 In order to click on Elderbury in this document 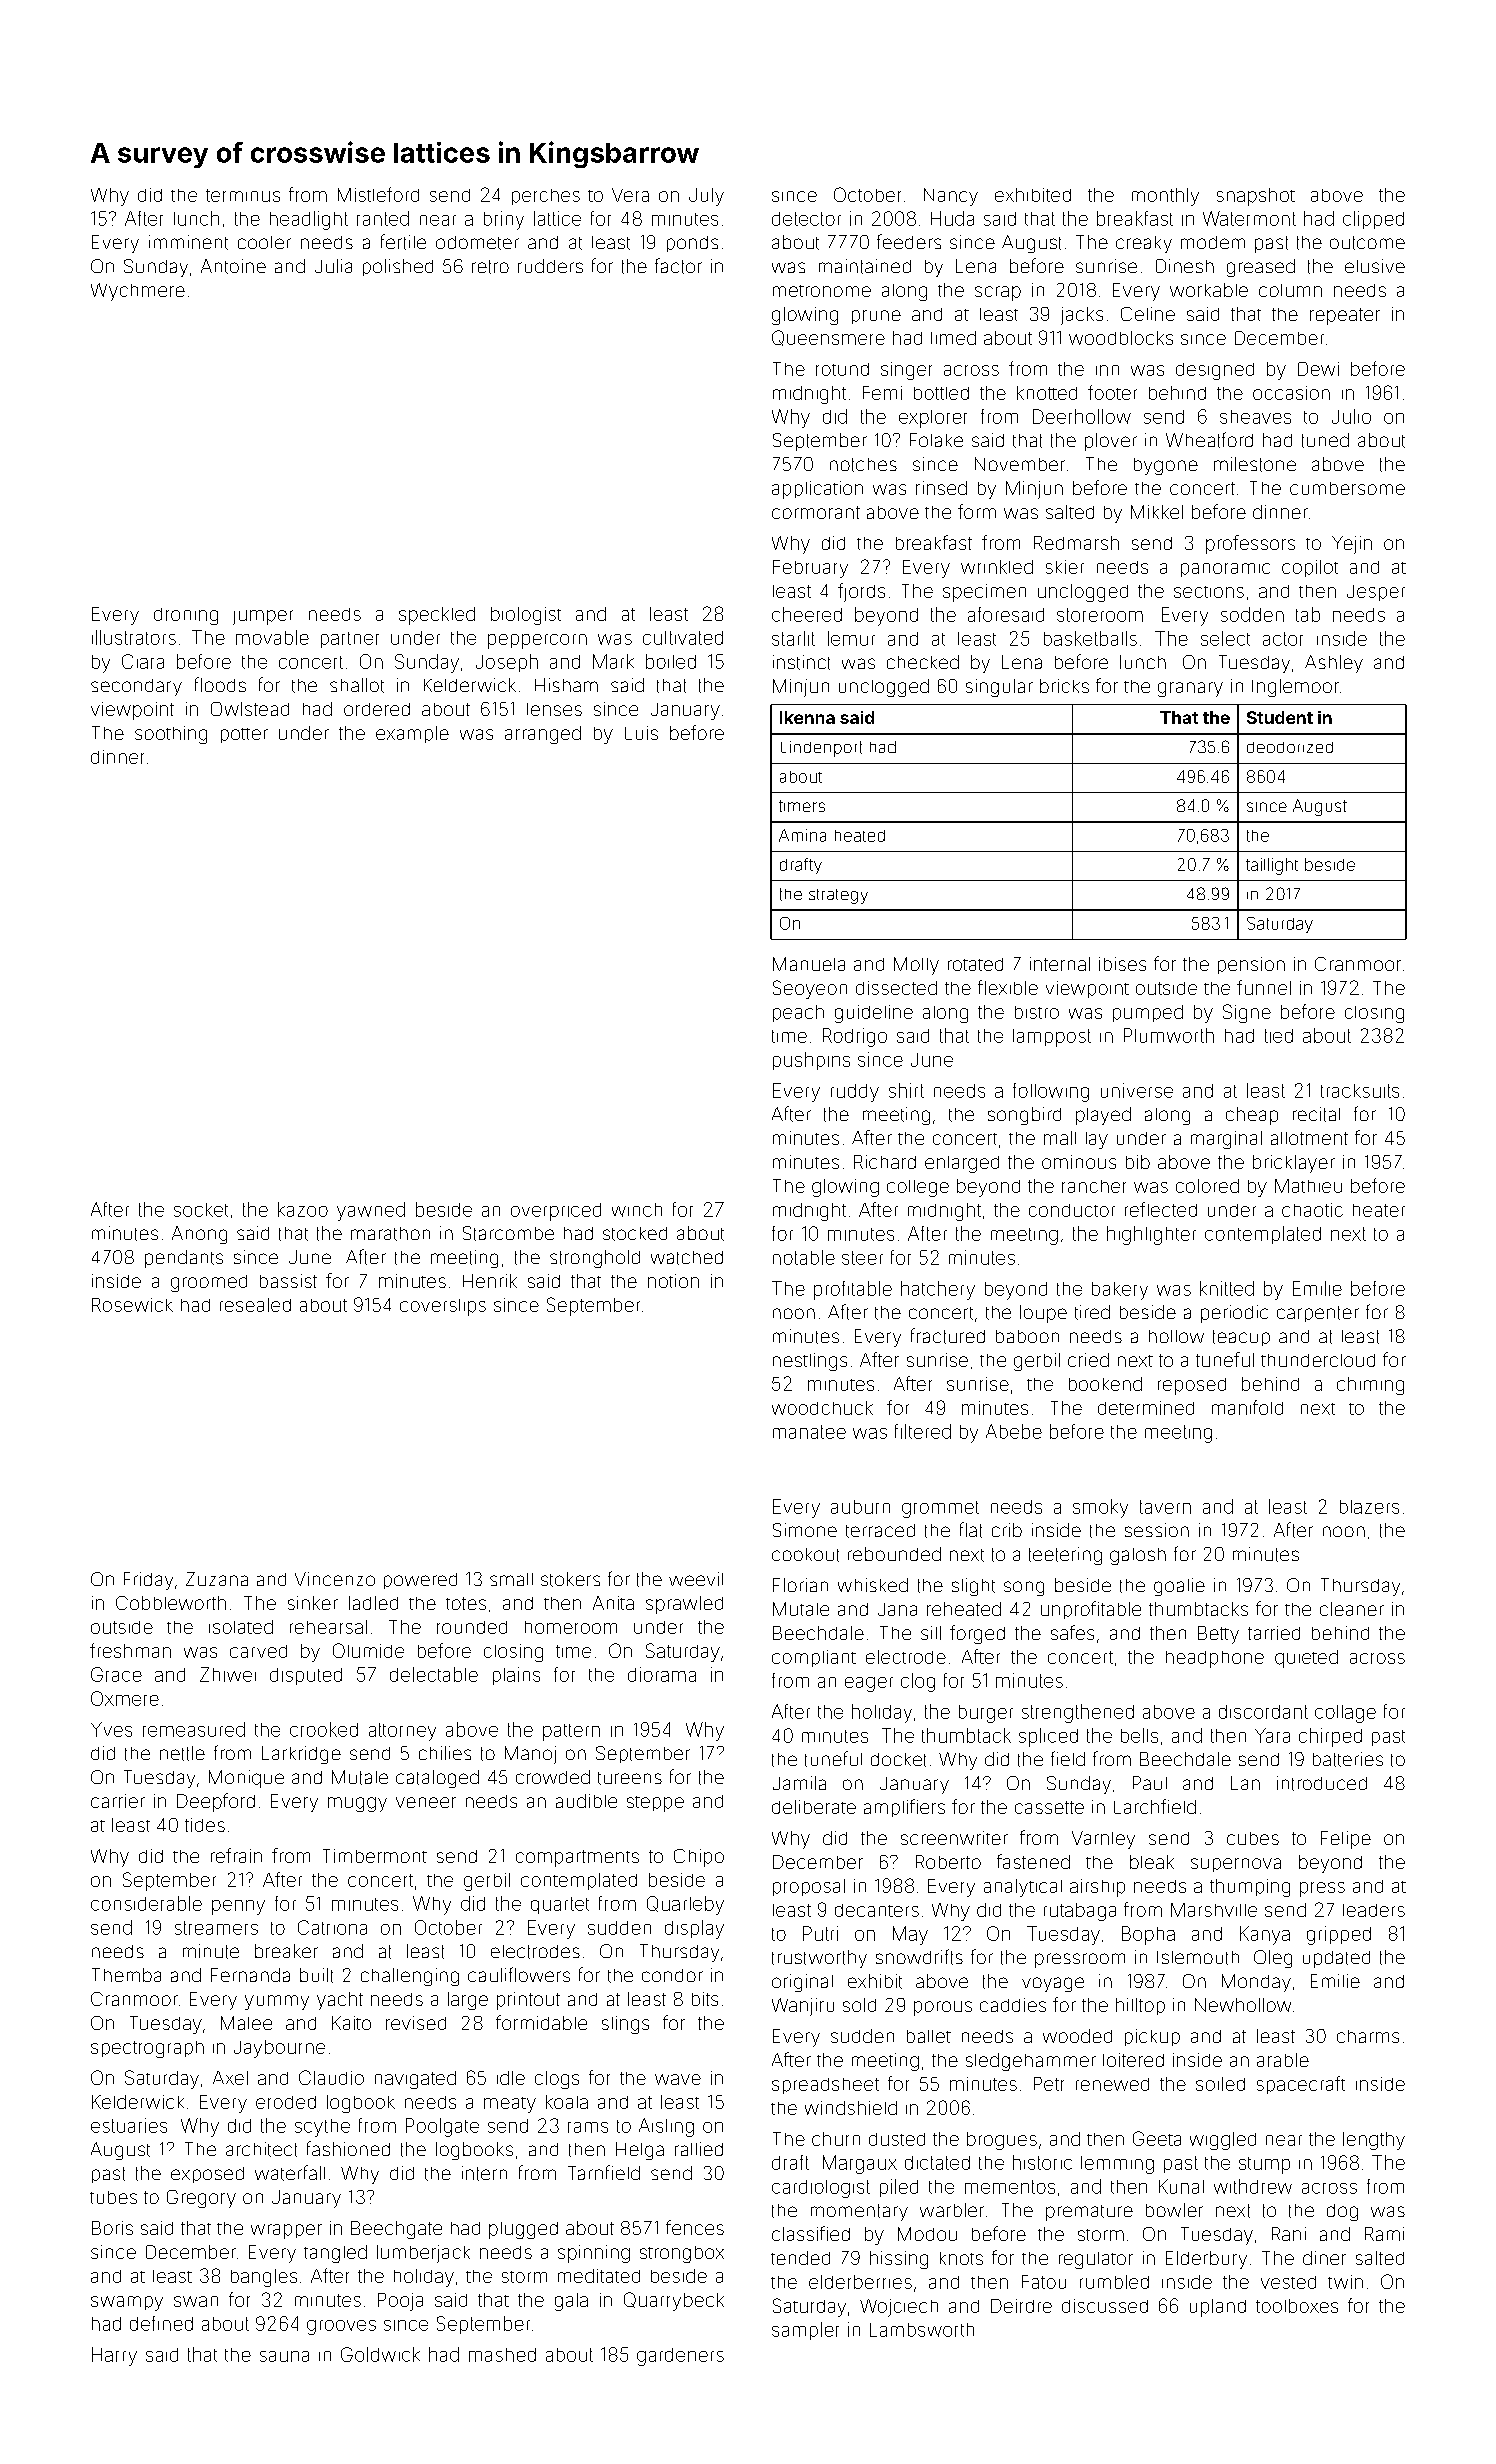, I will do `click(1206, 2260)`.
